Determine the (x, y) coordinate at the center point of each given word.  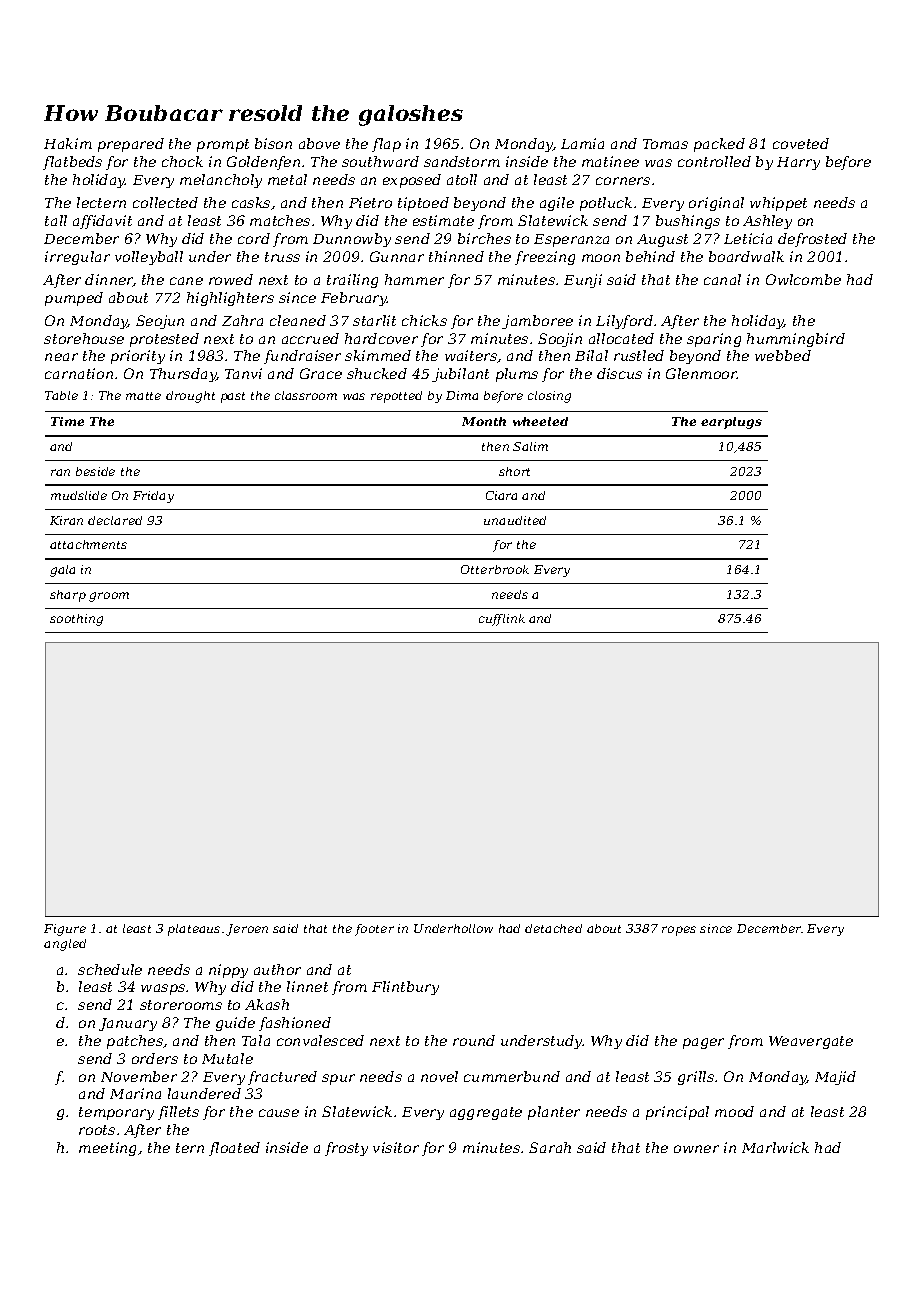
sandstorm (462, 161)
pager (703, 1043)
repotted (396, 397)
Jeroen (247, 930)
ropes (679, 931)
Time (67, 421)
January (128, 1024)
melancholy (221, 181)
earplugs (731, 423)
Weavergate (811, 1042)
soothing (76, 620)
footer (374, 930)
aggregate (486, 1113)
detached (553, 928)
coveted (801, 143)
